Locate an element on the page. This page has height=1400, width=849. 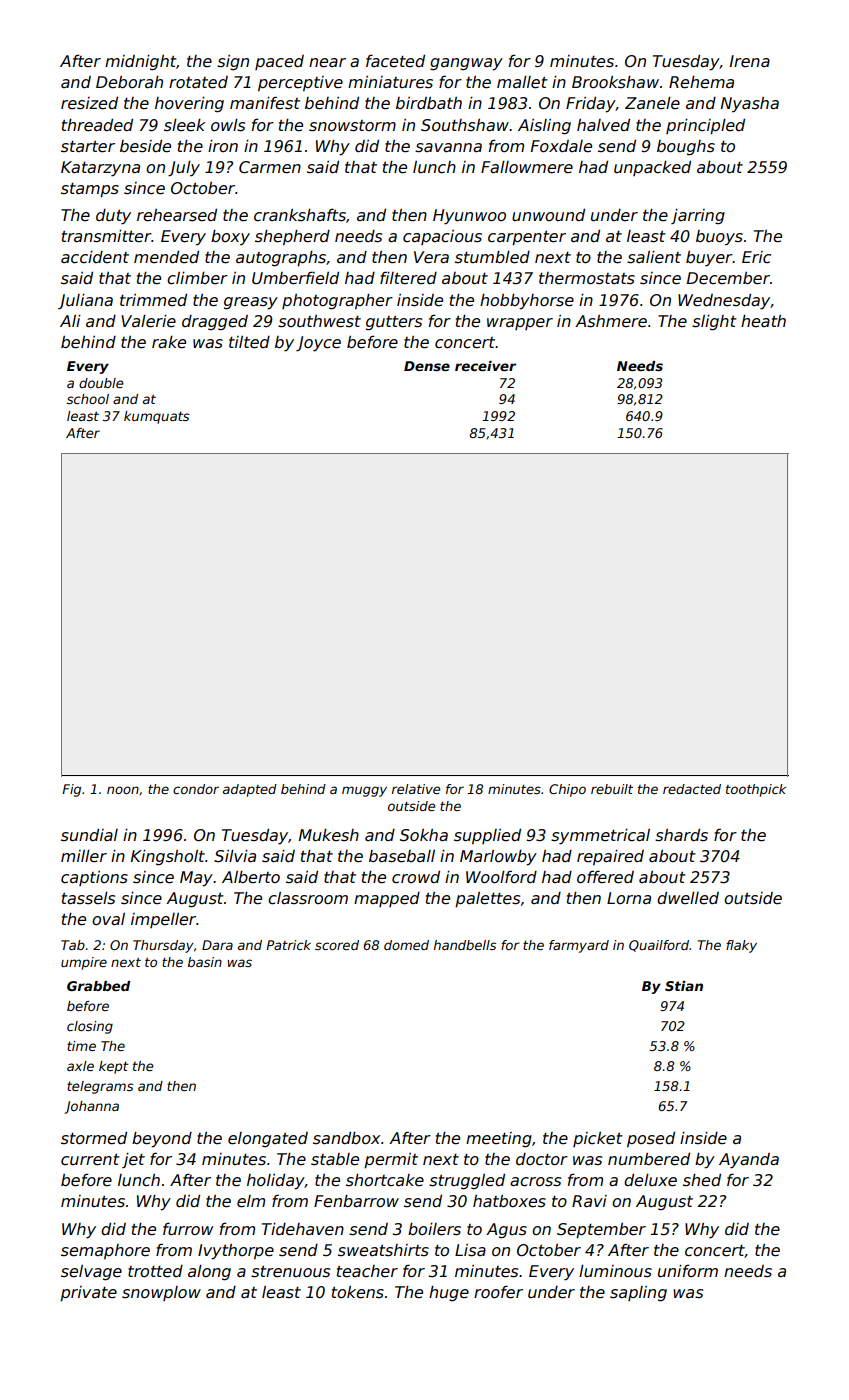
rebuilt is located at coordinates (612, 789).
